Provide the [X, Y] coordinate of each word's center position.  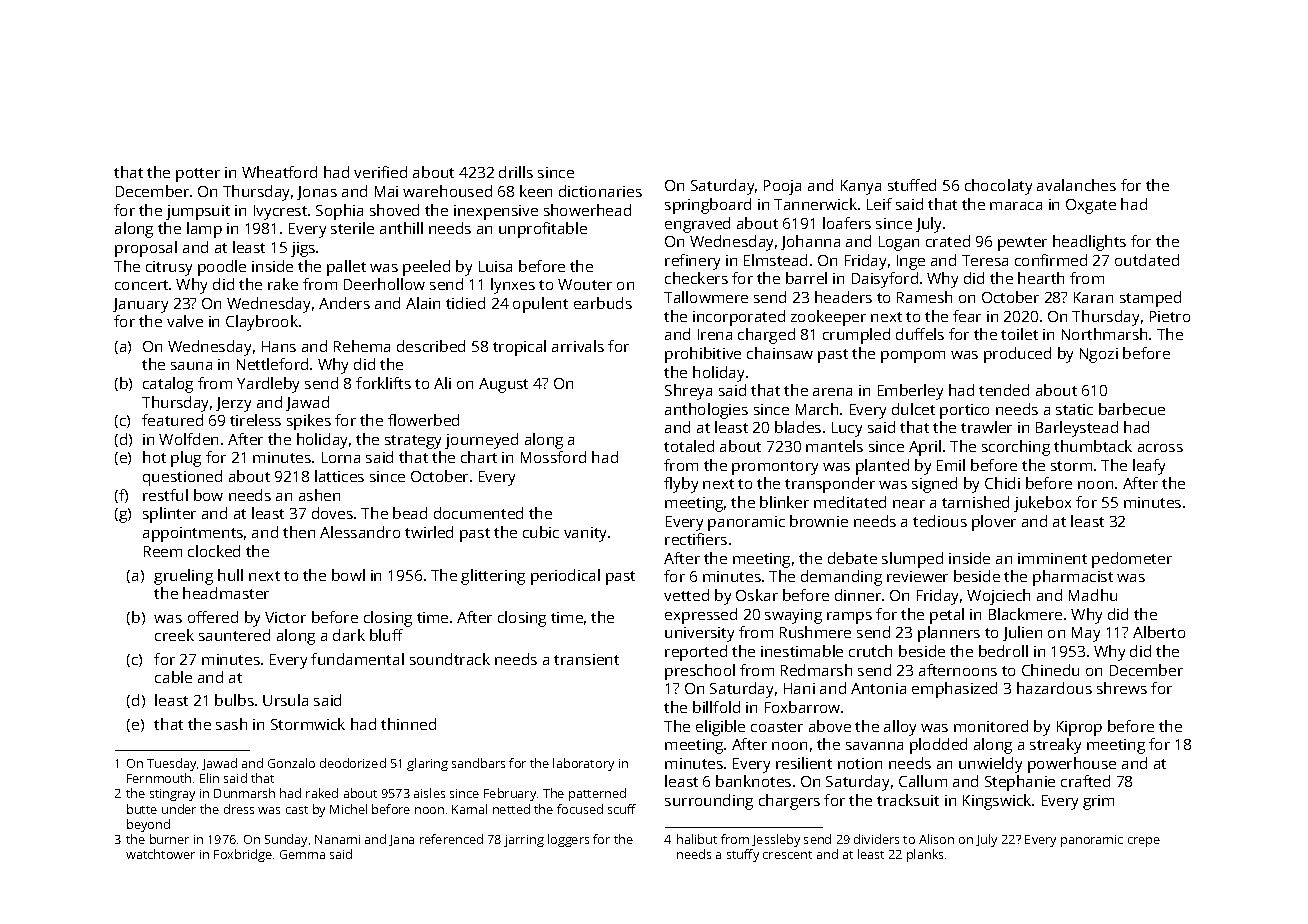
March [817, 409]
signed [934, 485]
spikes [309, 422]
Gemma [302, 854]
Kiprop [1079, 728]
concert [141, 285]
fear [967, 316]
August [503, 385]
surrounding [709, 802]
